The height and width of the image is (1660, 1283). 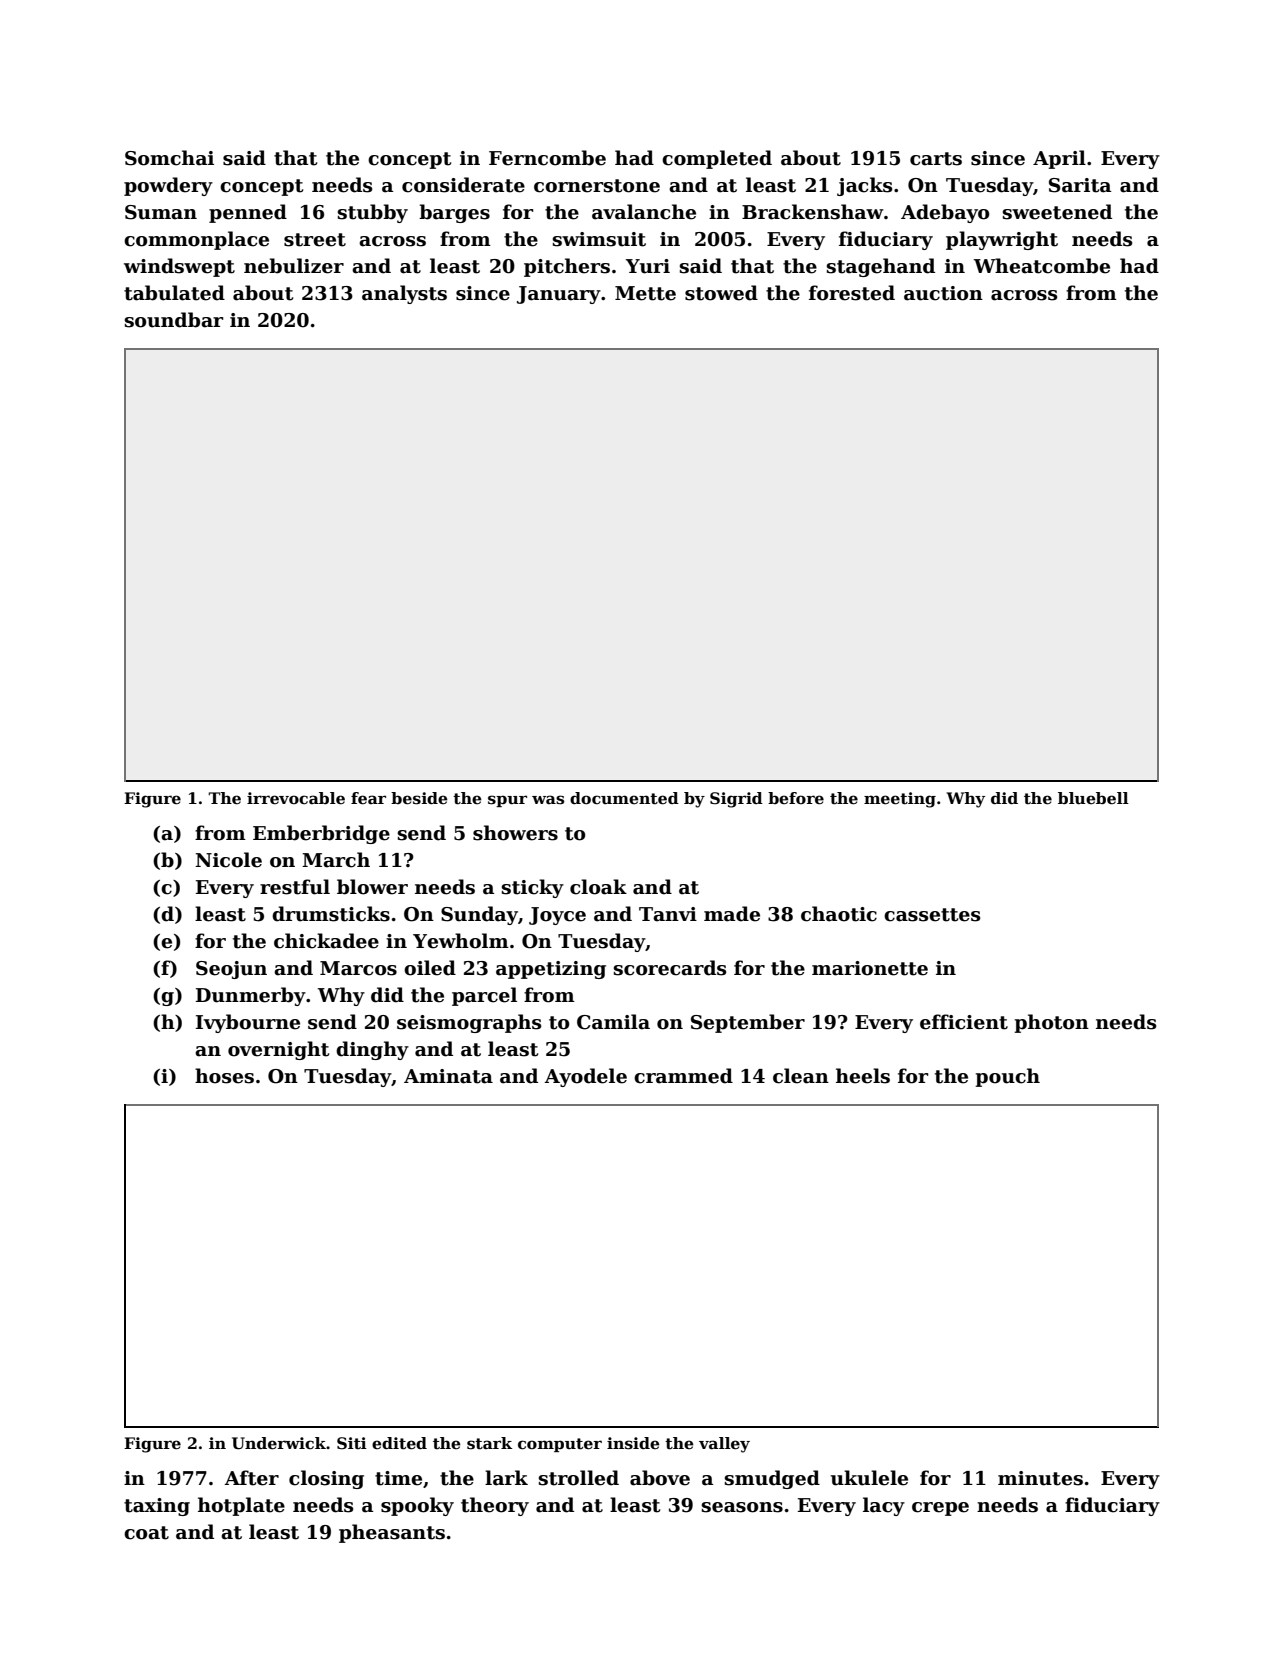 I want to click on analysts, so click(x=404, y=294).
